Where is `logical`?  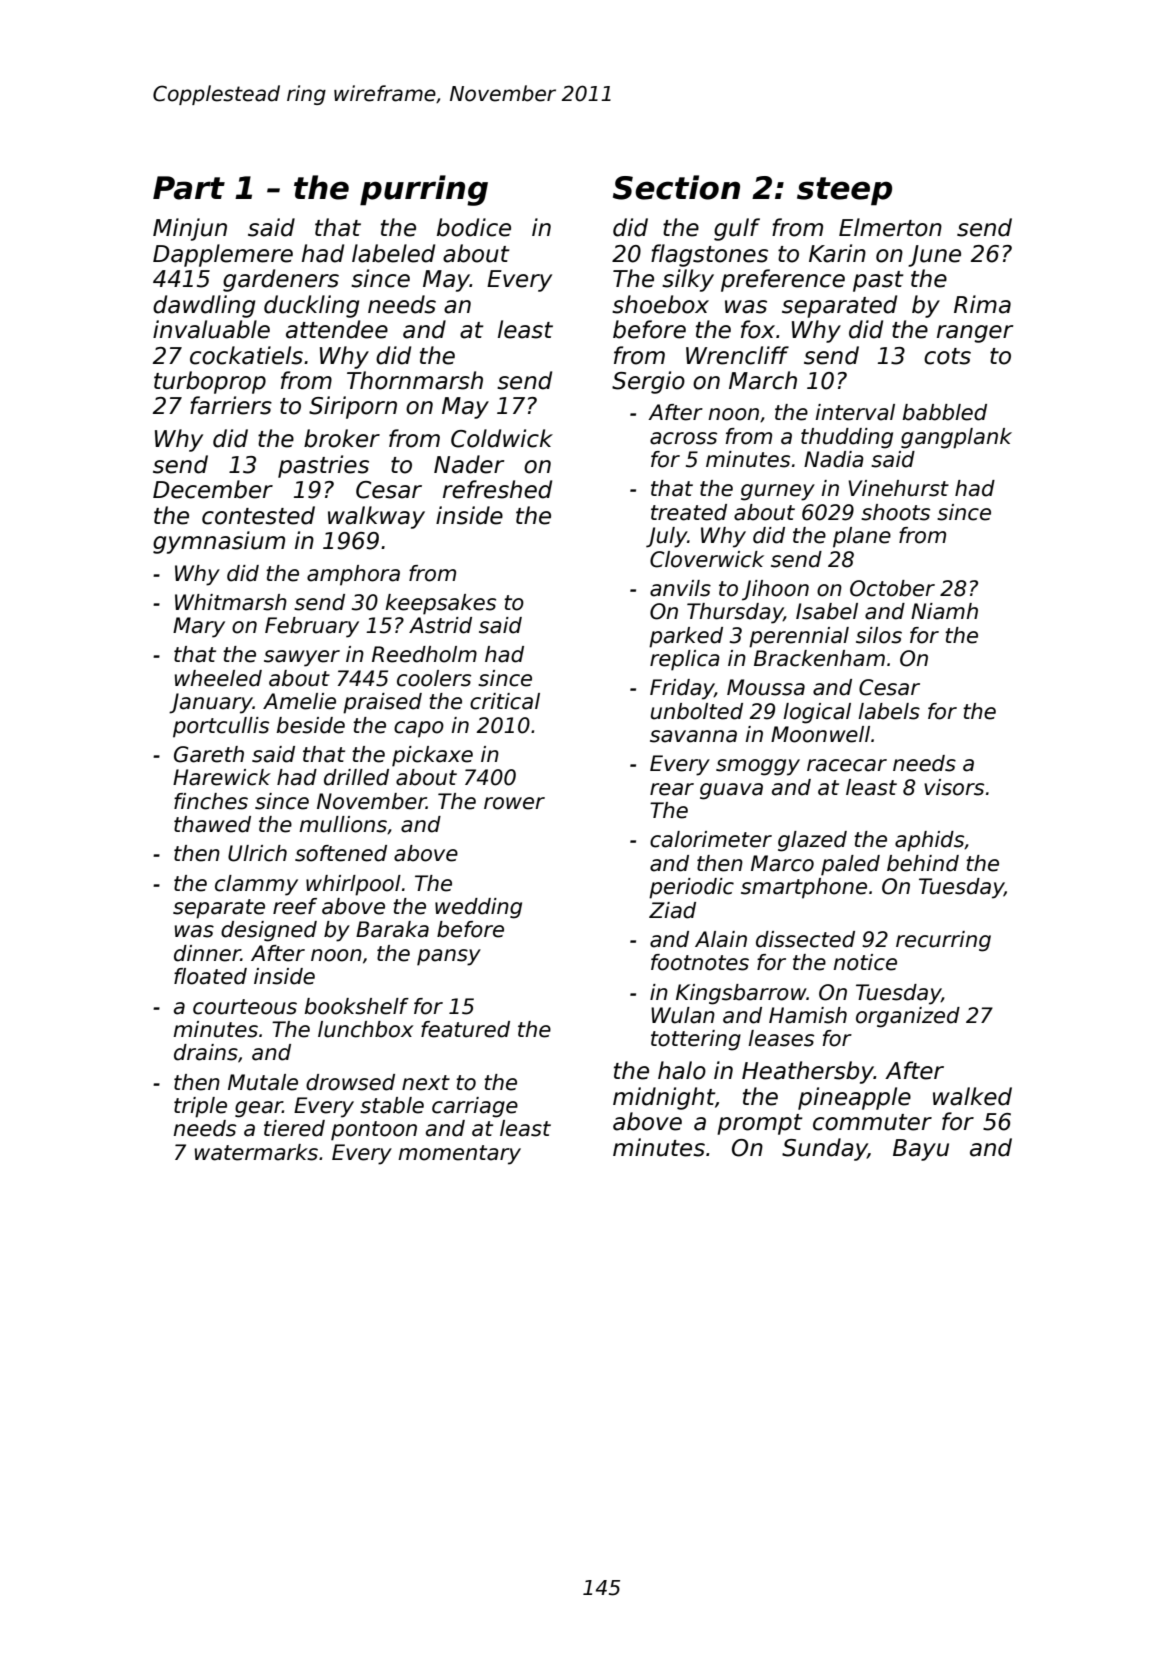
logical is located at coordinates (817, 713).
